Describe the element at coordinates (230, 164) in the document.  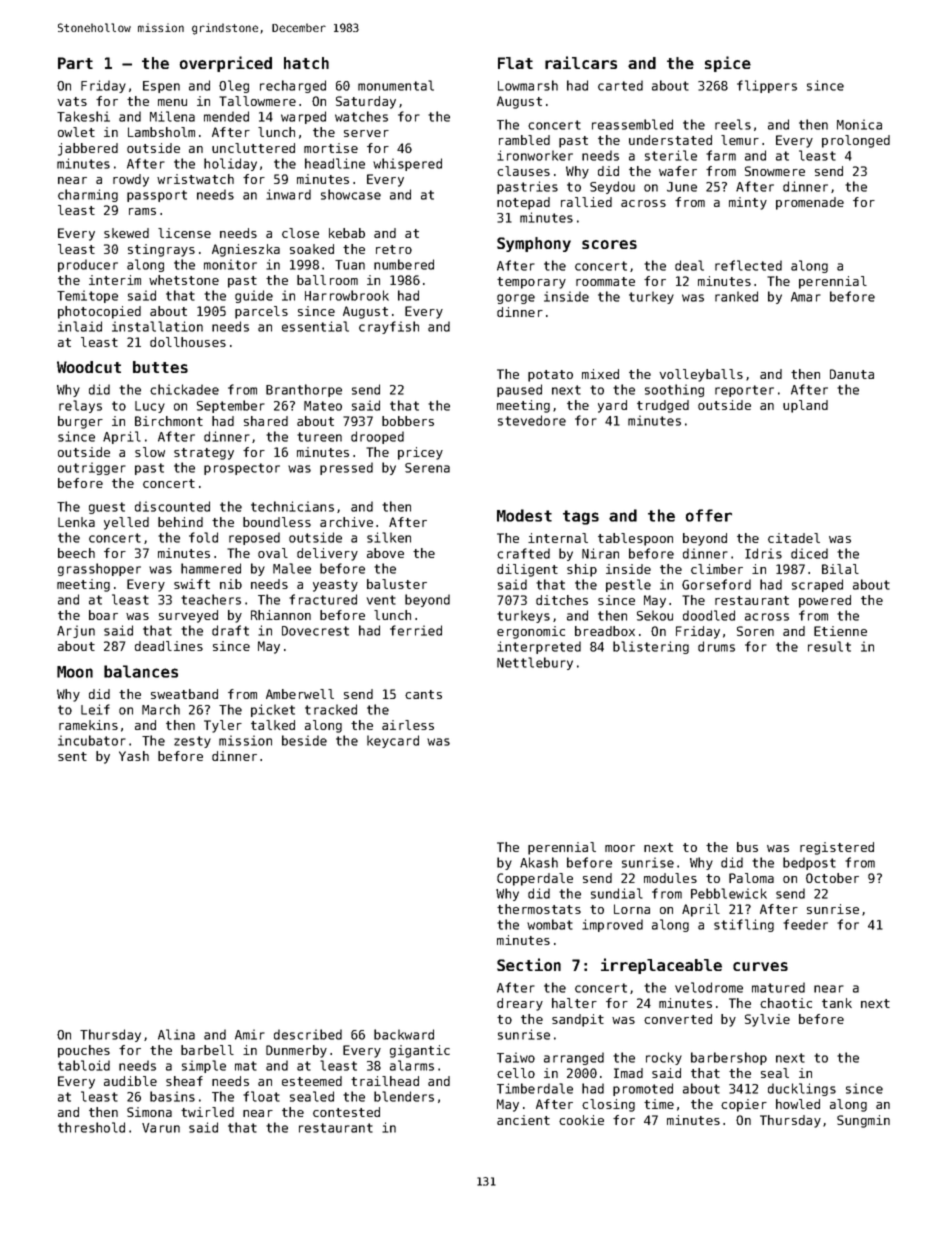
I see `holiday` at that location.
